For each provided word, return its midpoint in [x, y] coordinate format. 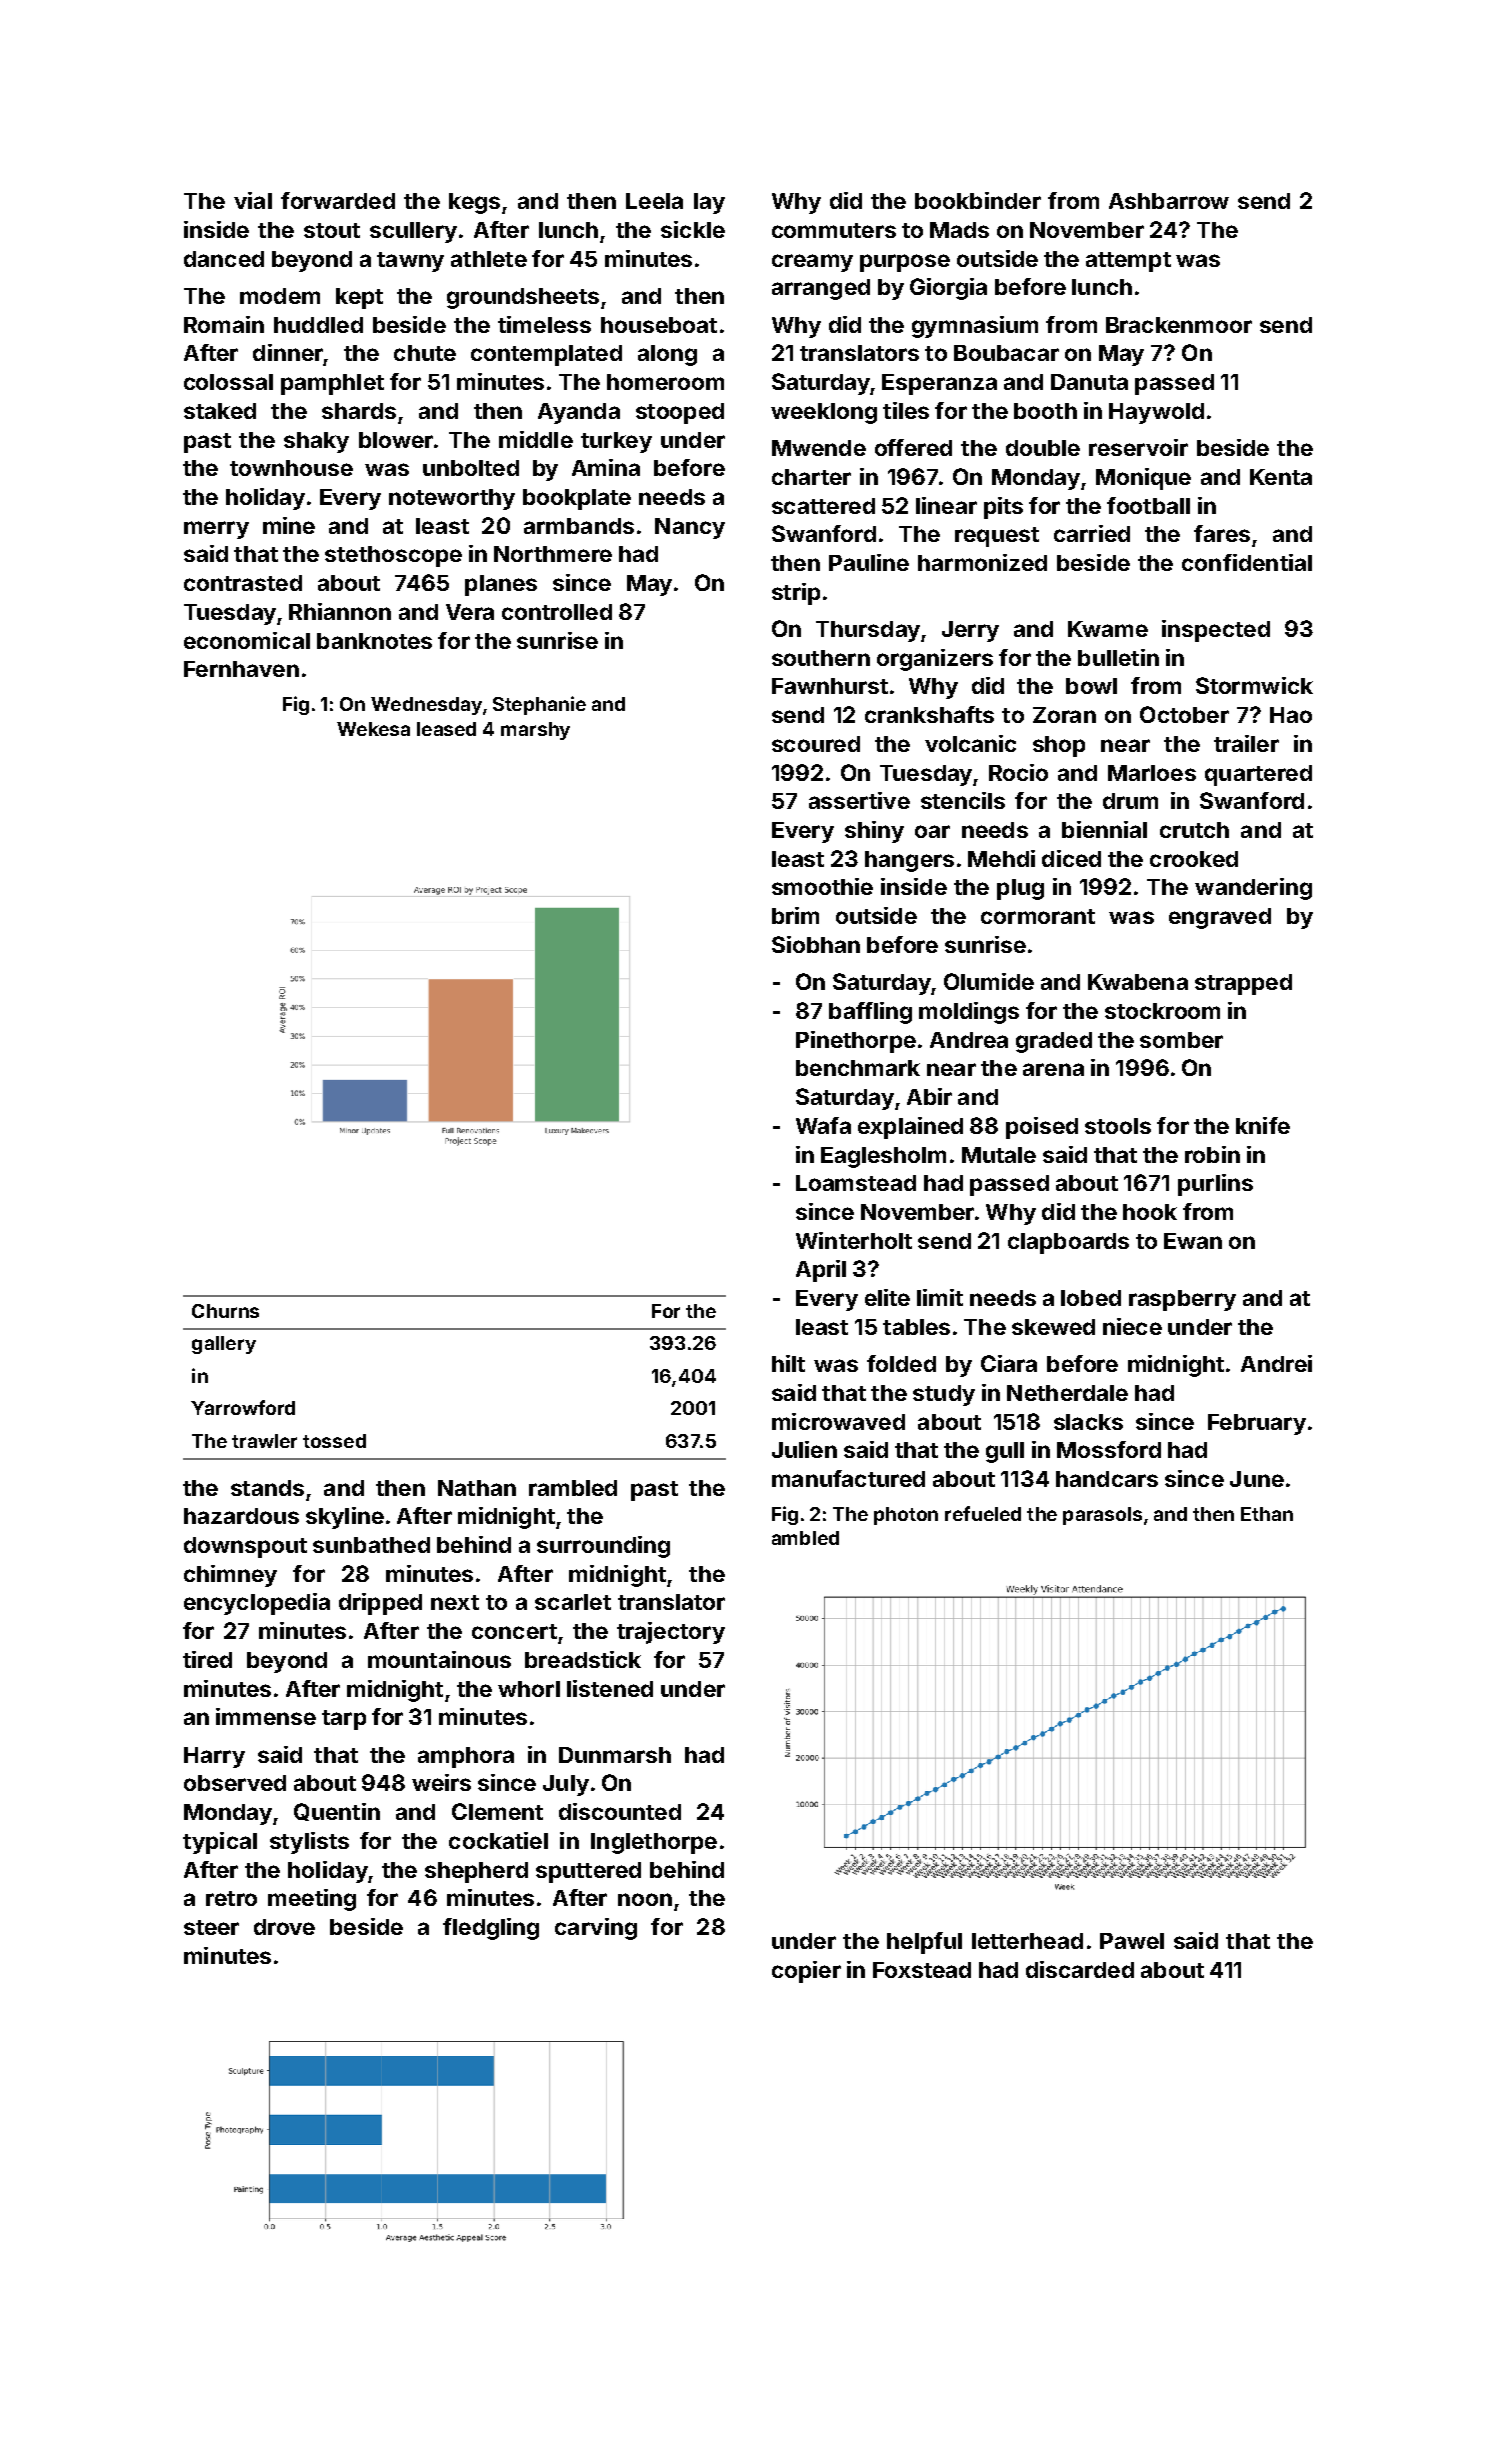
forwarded [338, 200]
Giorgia [948, 289]
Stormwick [1254, 685]
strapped [1243, 984]
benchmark [858, 1068]
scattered [823, 506]
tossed [334, 1441]
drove [284, 1927]
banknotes [374, 641]
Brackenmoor [1179, 325]
